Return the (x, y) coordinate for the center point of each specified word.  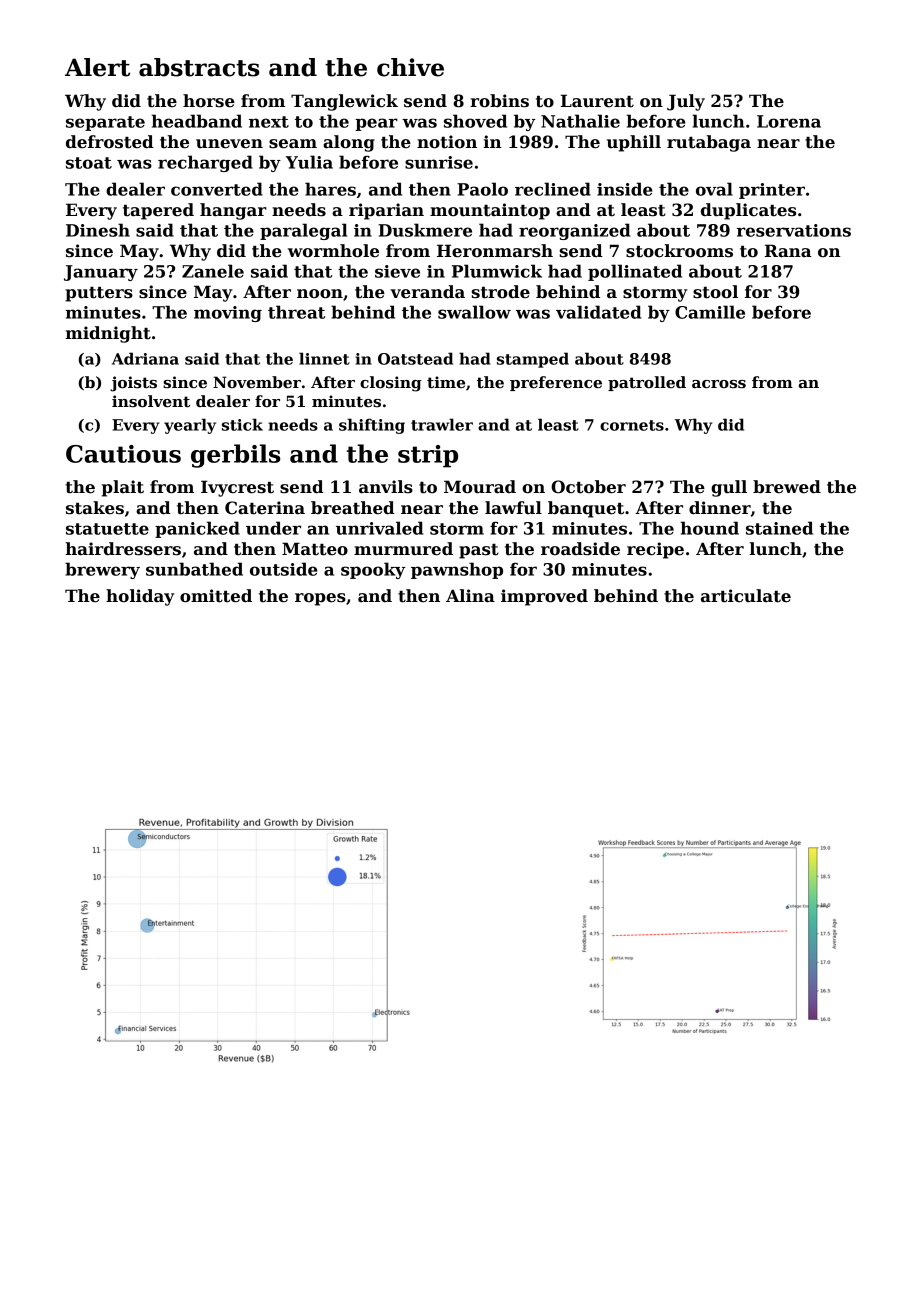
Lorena (789, 121)
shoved (475, 121)
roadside (580, 549)
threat (296, 312)
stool (715, 292)
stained (779, 528)
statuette (107, 529)
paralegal (303, 231)
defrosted (110, 142)
